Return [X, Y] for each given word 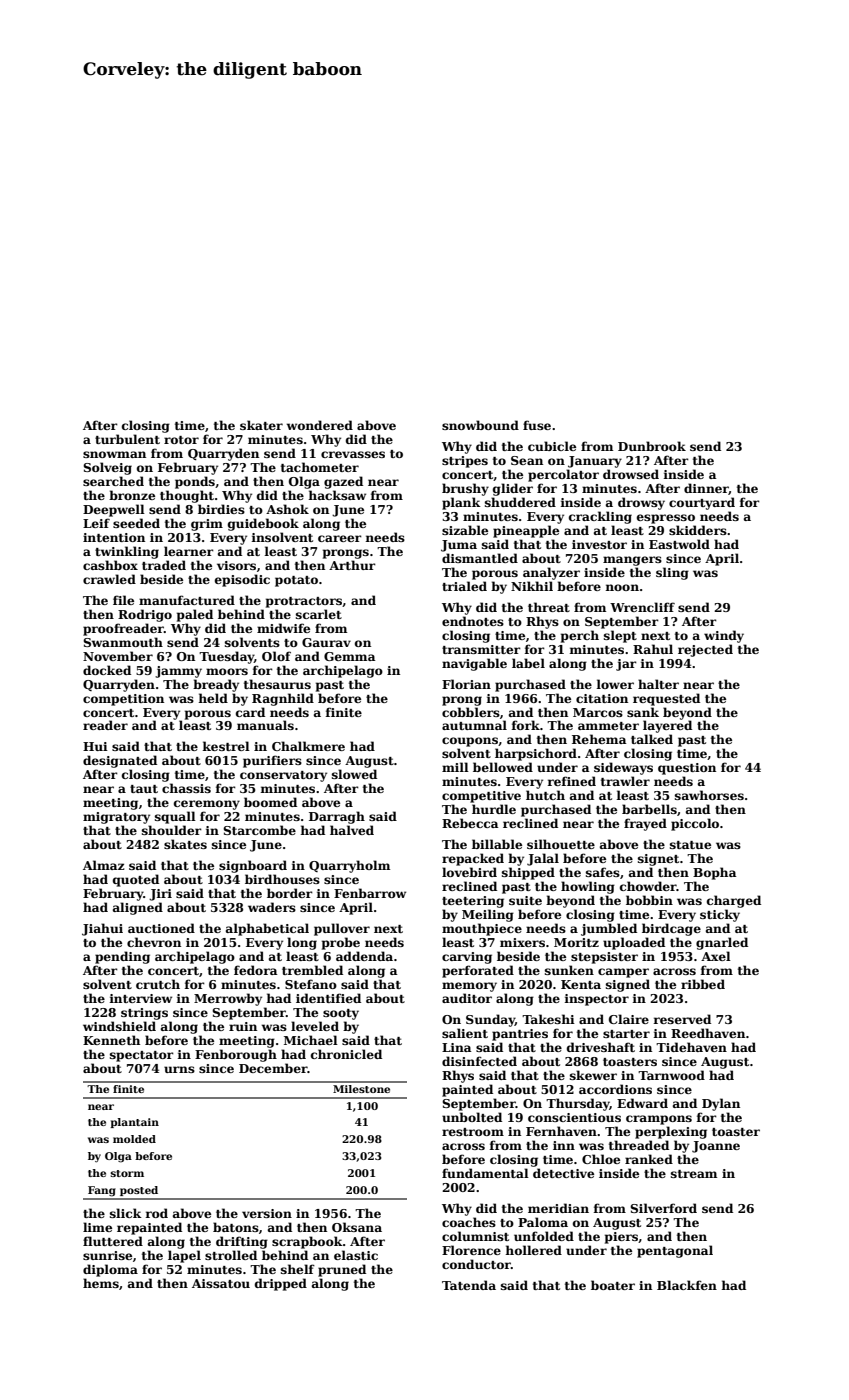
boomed [270, 802]
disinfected [479, 1061]
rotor [181, 440]
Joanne [716, 1147]
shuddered [520, 502]
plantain [134, 1123]
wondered [319, 425]
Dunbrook [652, 446]
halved [352, 830]
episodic [242, 580]
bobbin [649, 900]
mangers [632, 561]
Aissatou [221, 1283]
